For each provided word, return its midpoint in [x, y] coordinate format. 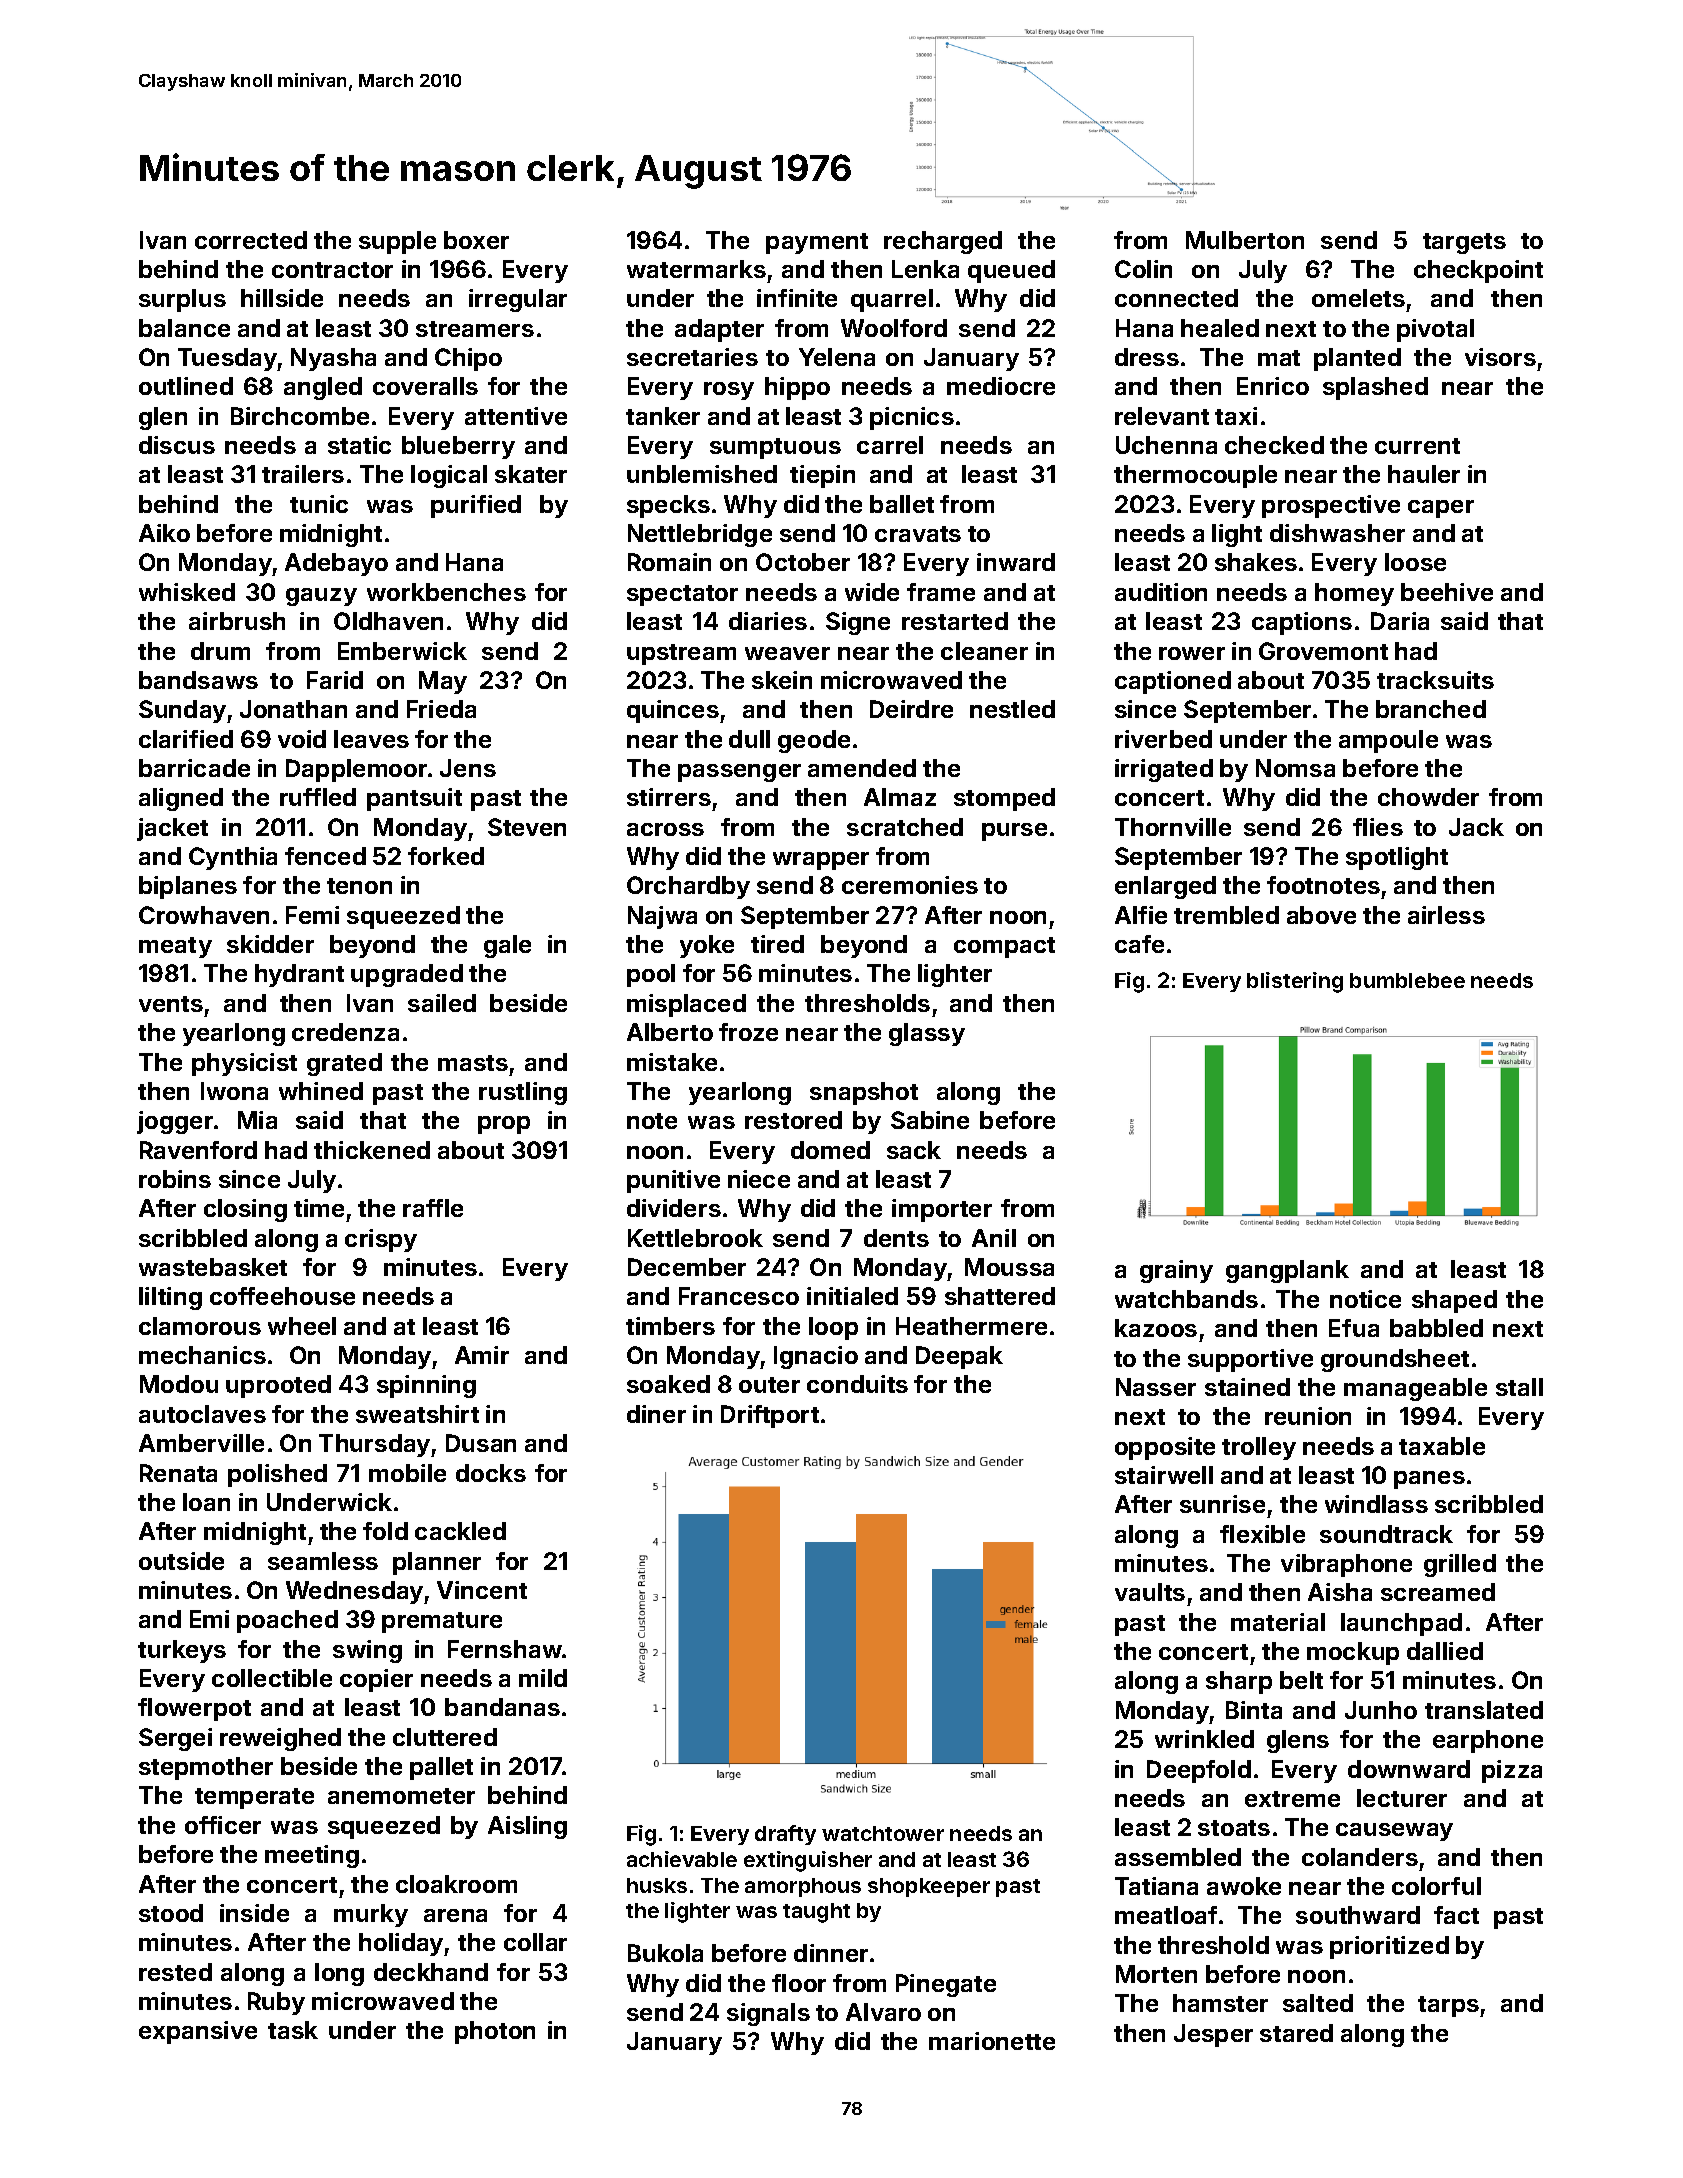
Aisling [527, 1827]
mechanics [202, 1355]
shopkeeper [929, 1887]
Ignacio [816, 1357]
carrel [890, 445]
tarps [1448, 2006]
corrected [251, 240]
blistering [1295, 982]
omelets [1358, 298]
